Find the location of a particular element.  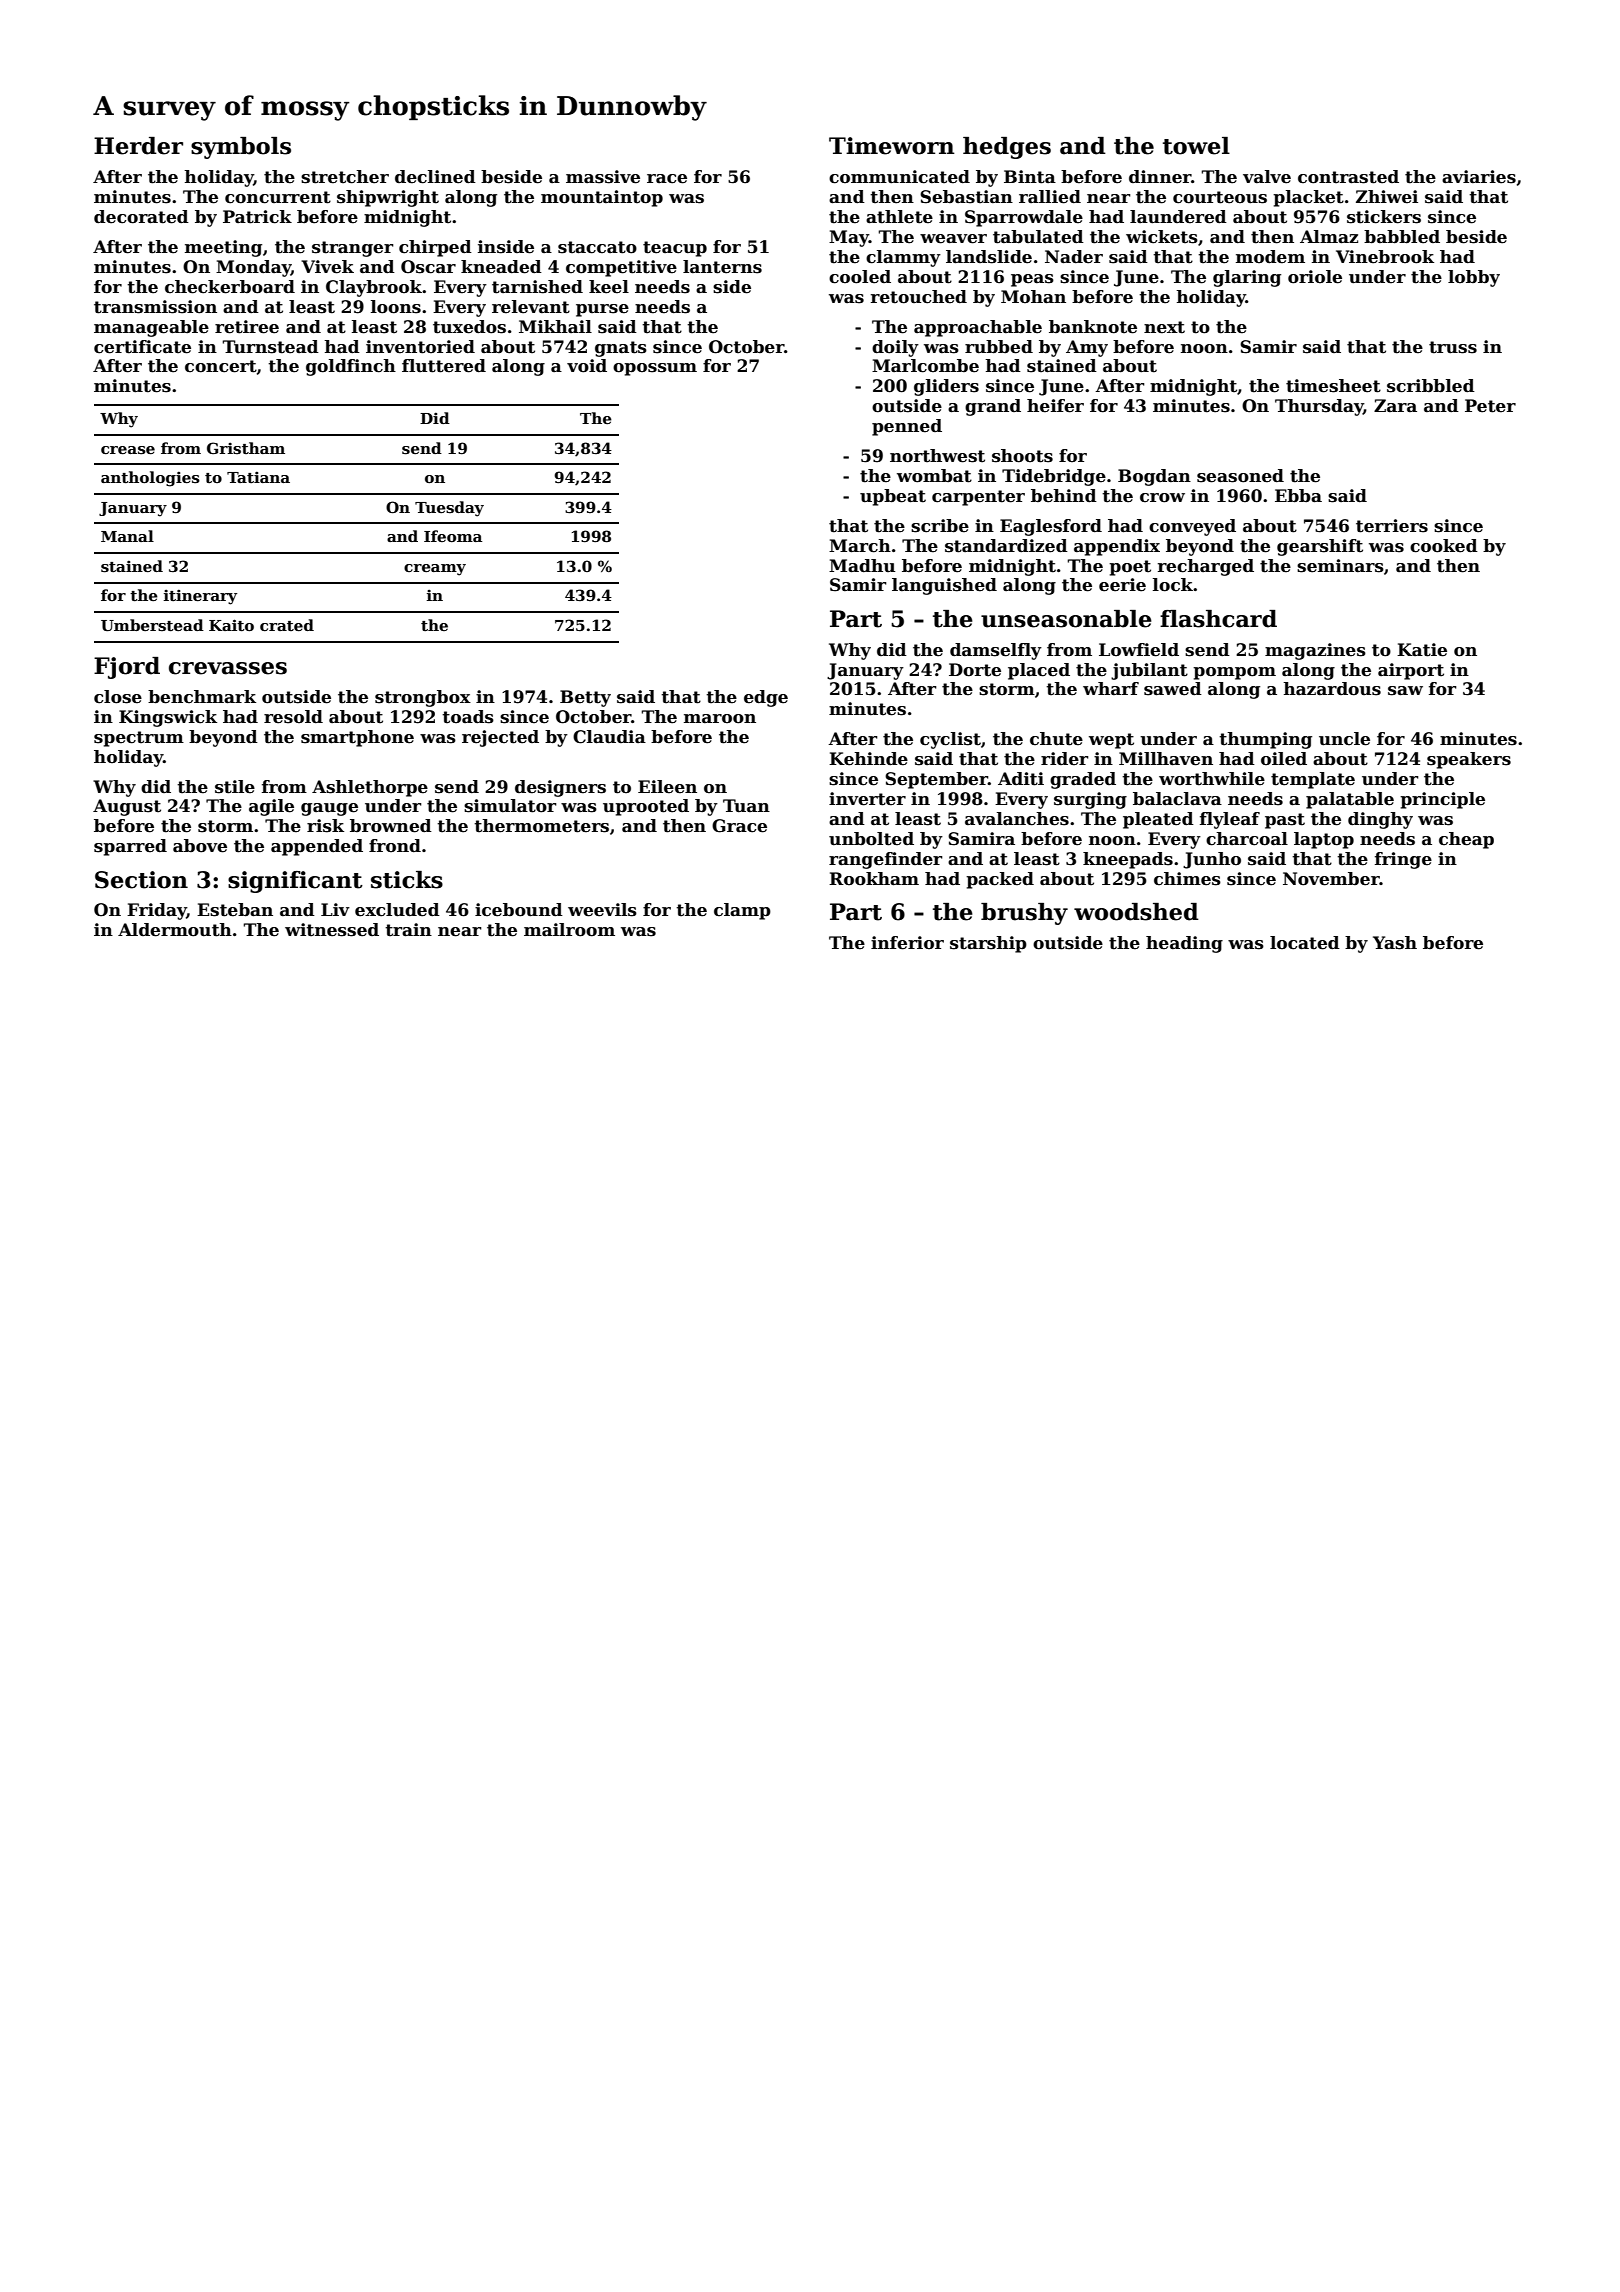

poet is located at coordinates (1130, 568).
